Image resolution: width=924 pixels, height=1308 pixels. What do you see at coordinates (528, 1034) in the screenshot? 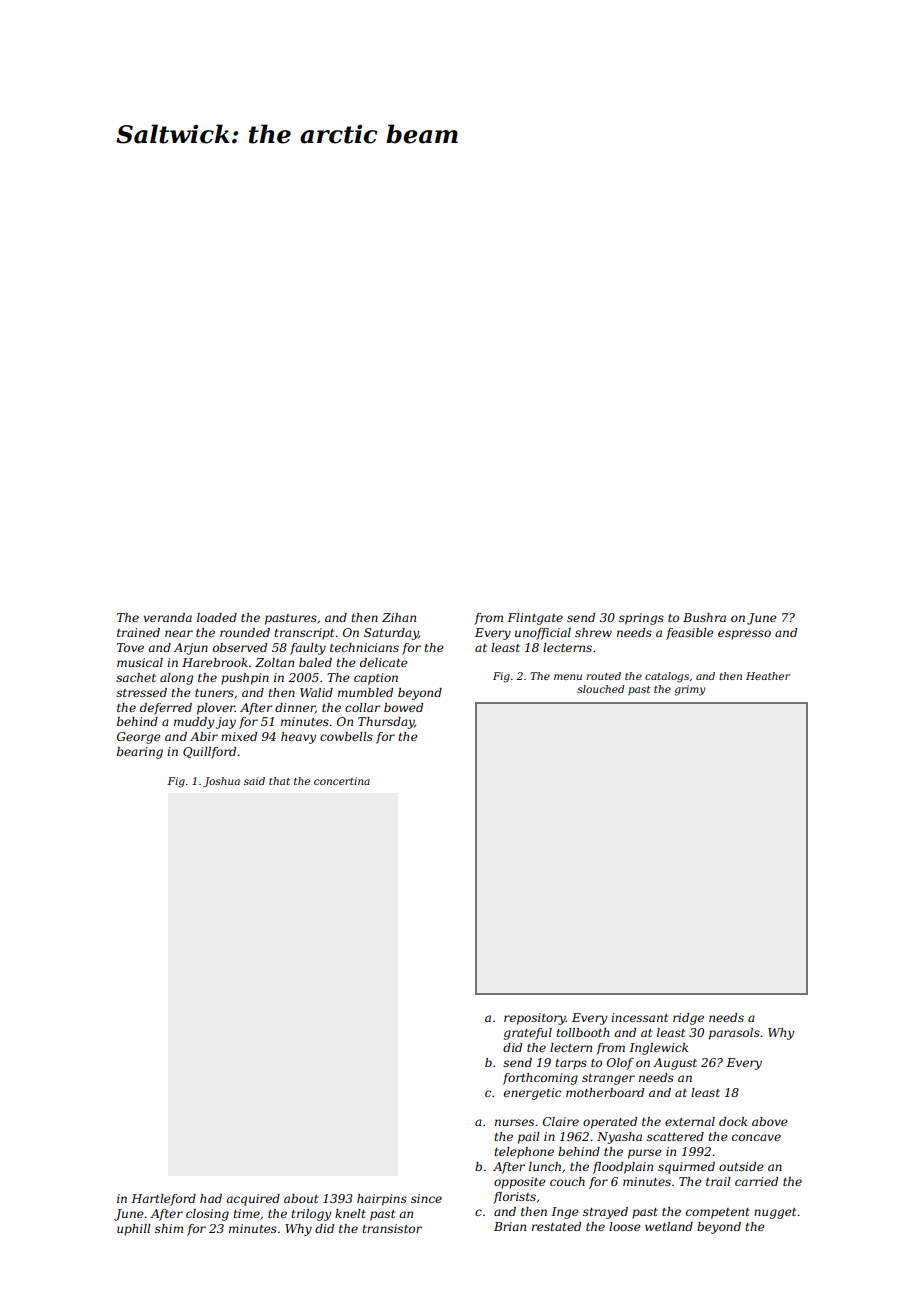
I see `grateful` at bounding box center [528, 1034].
